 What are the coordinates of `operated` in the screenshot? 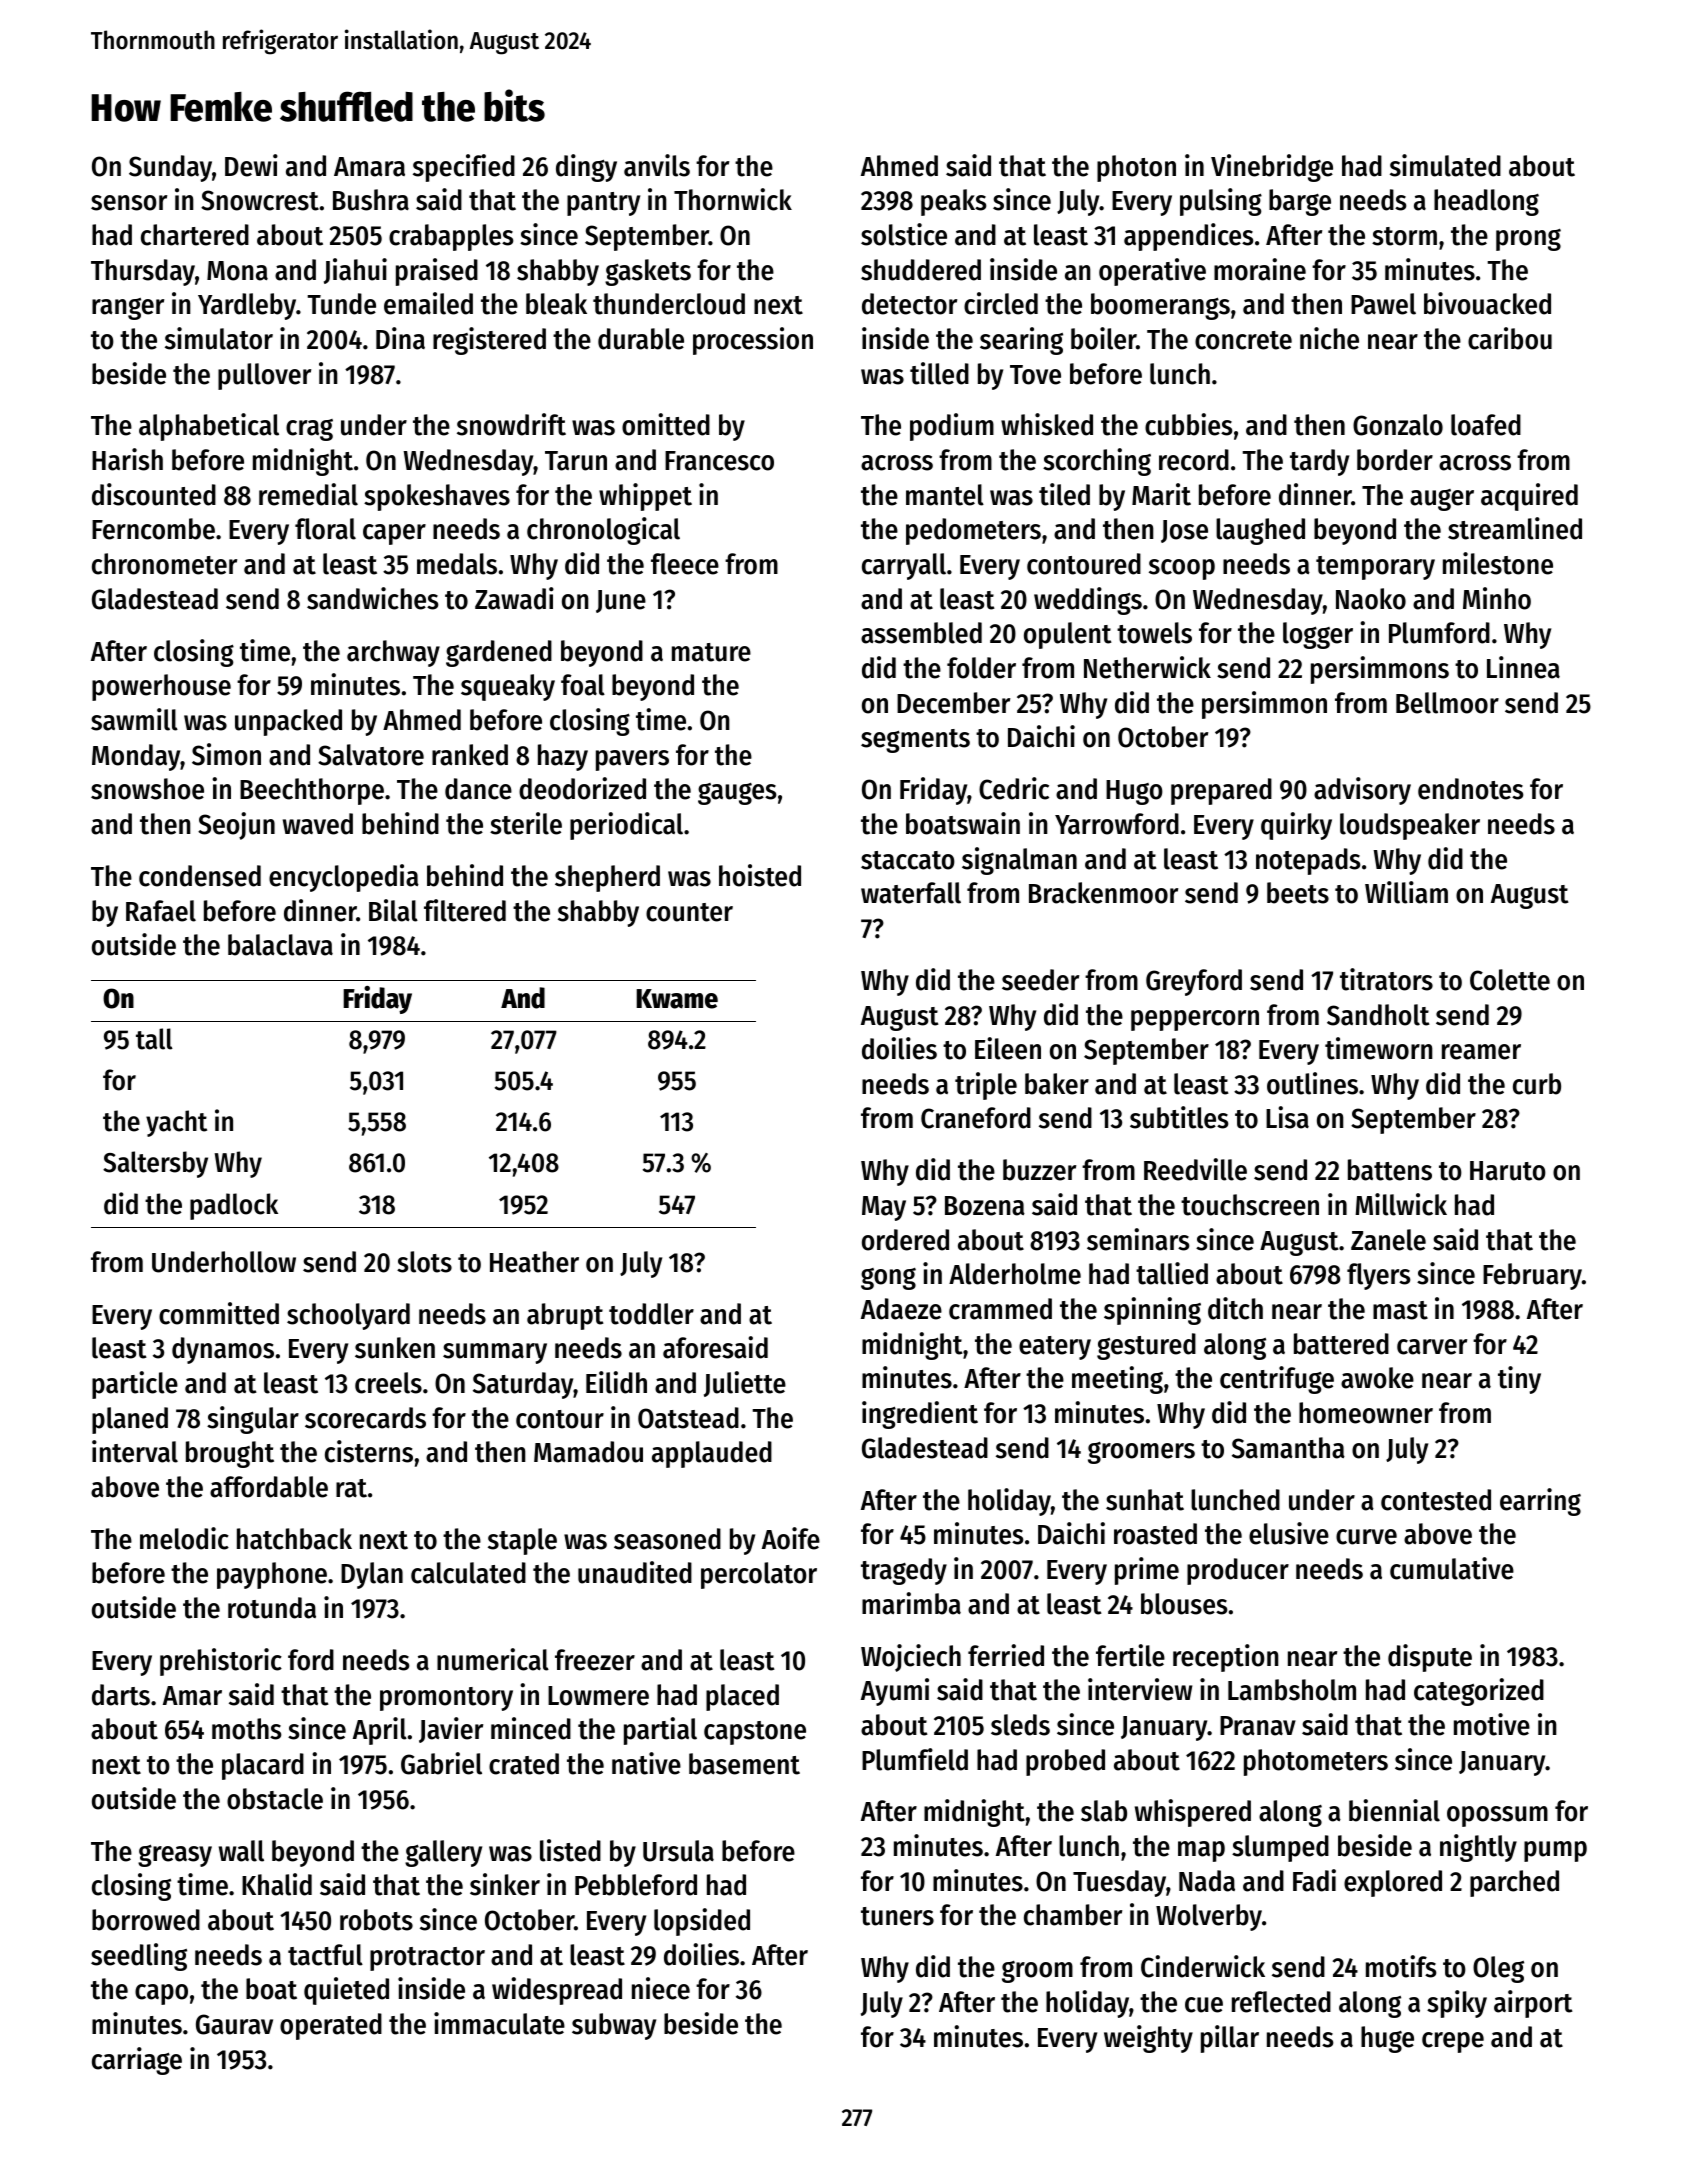 It's located at (331, 2026).
